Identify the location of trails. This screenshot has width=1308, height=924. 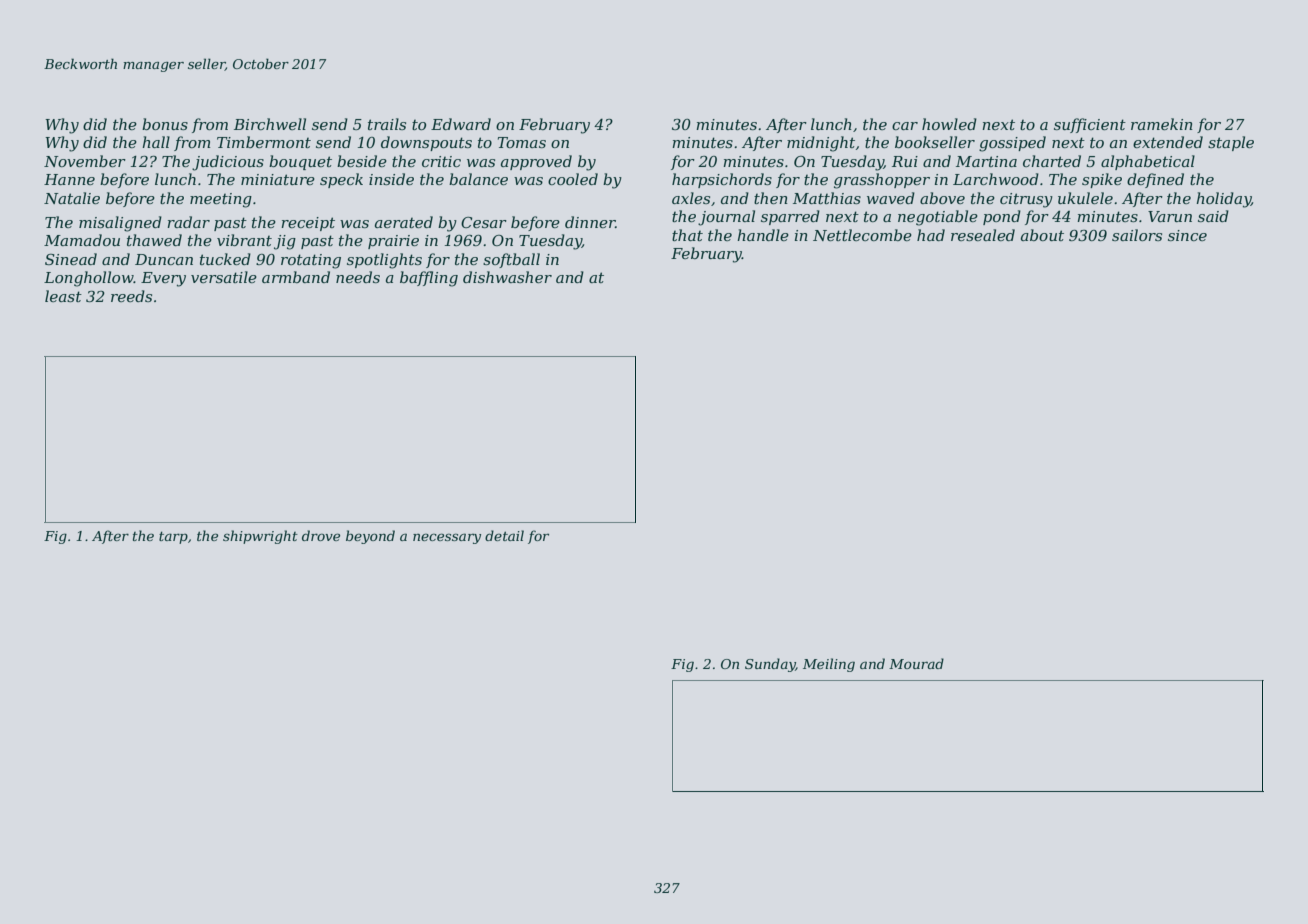
(387, 124).
